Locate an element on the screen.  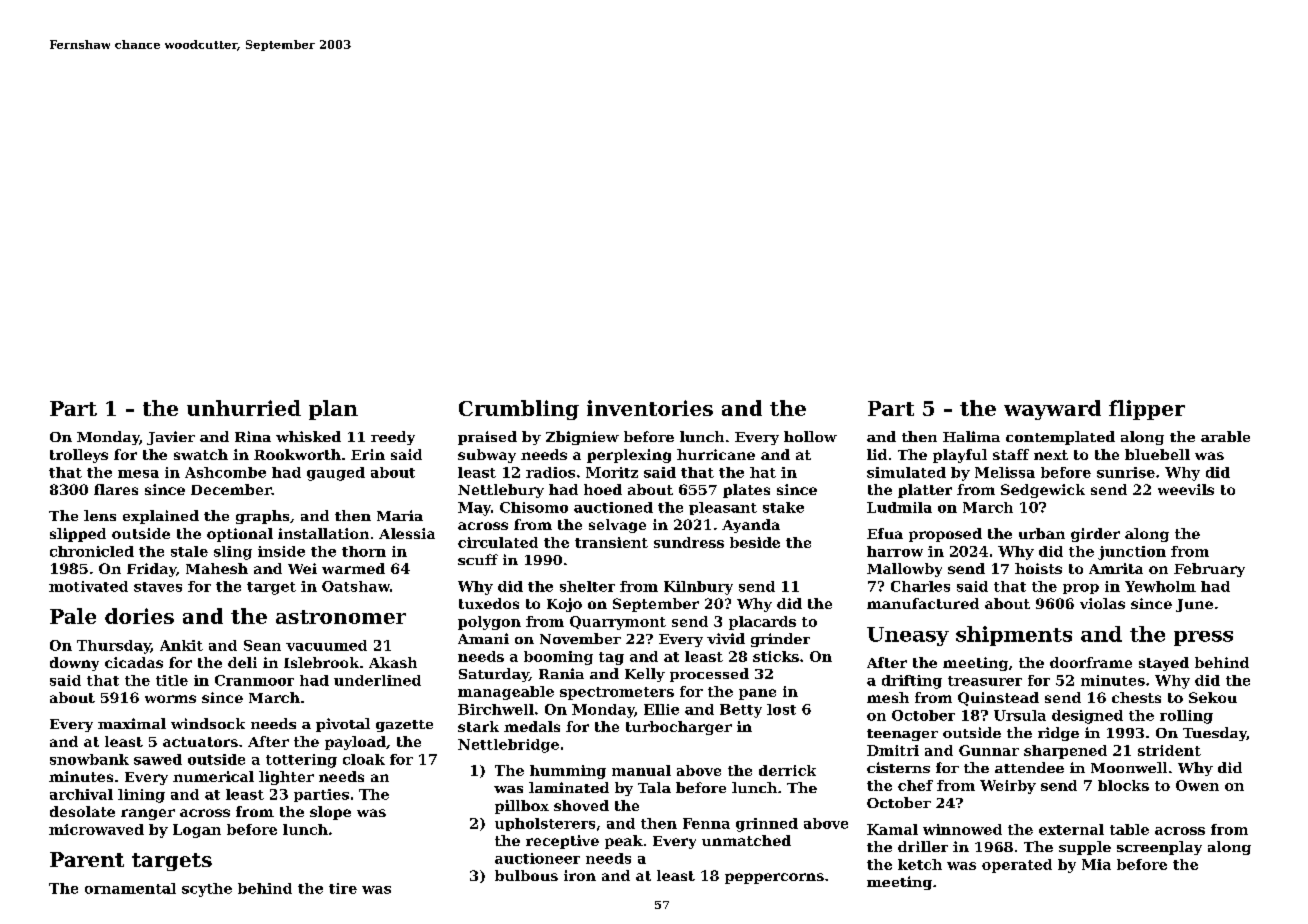
violas is located at coordinates (1102, 603).
